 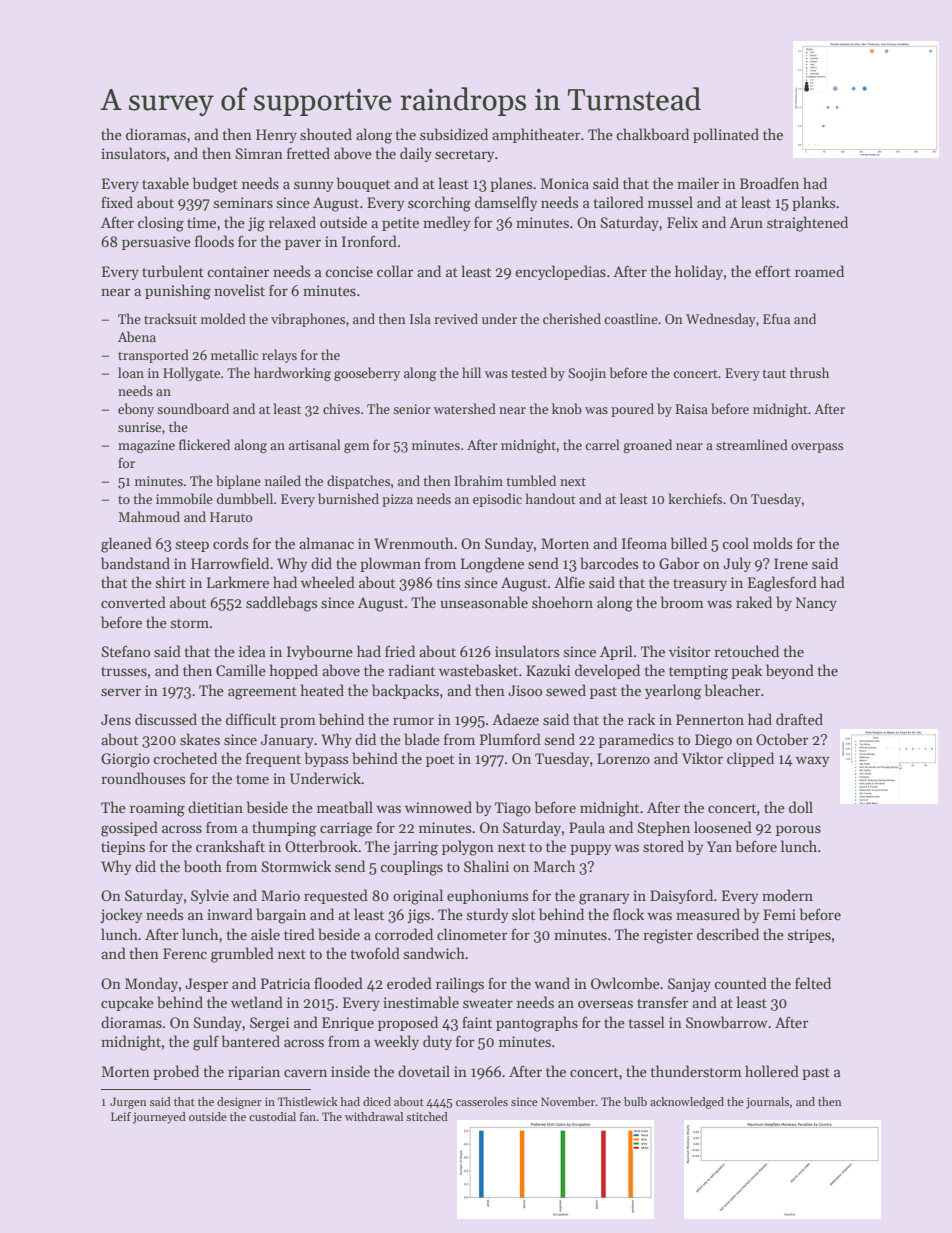 What do you see at coordinates (420, 318) in the page?
I see `Isla` at bounding box center [420, 318].
